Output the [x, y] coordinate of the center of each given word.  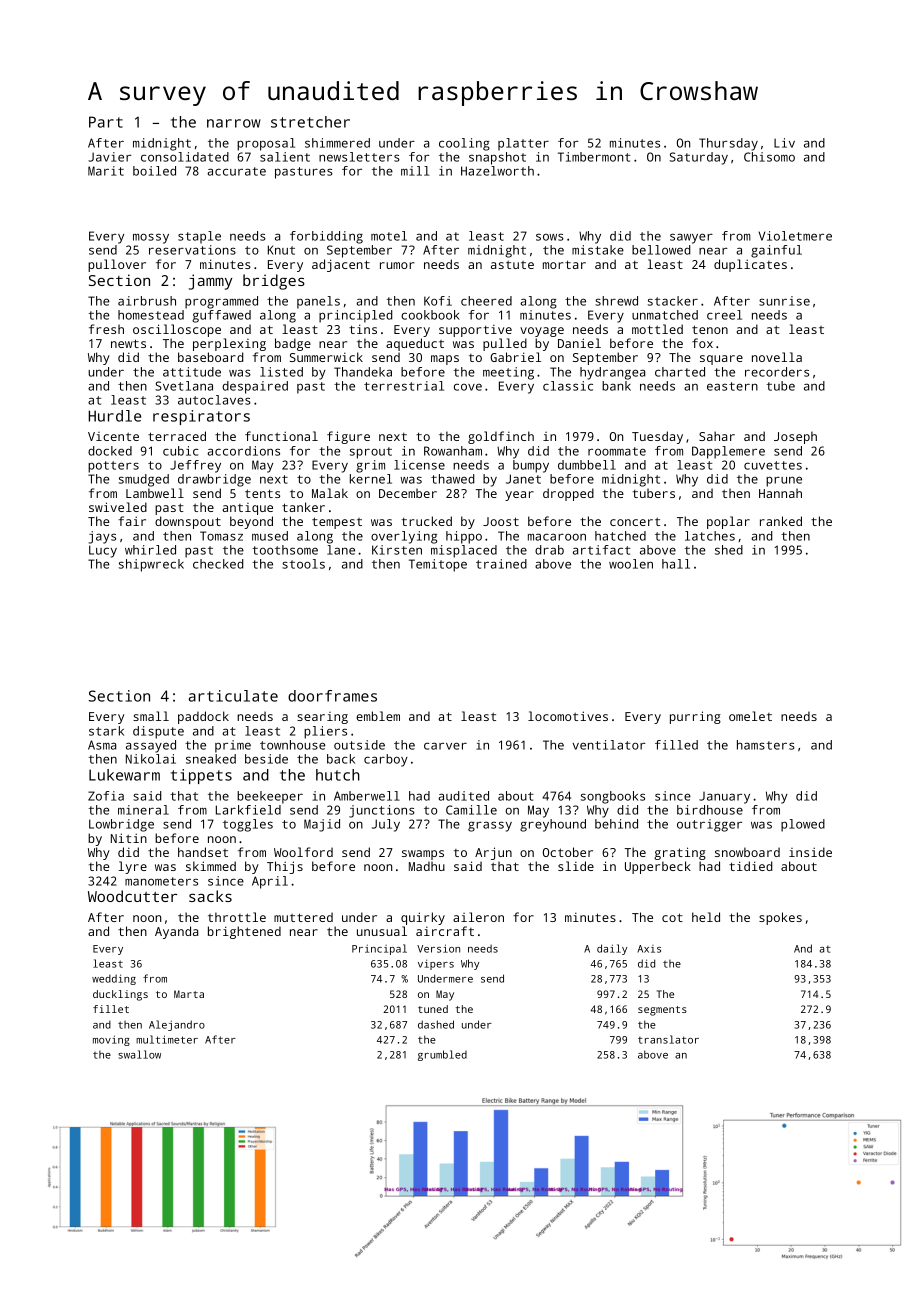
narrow [234, 123]
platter [523, 144]
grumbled [442, 1055]
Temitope [438, 565]
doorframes [332, 696]
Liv [784, 143]
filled [676, 745]
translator [668, 1039]
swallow [139, 1054]
